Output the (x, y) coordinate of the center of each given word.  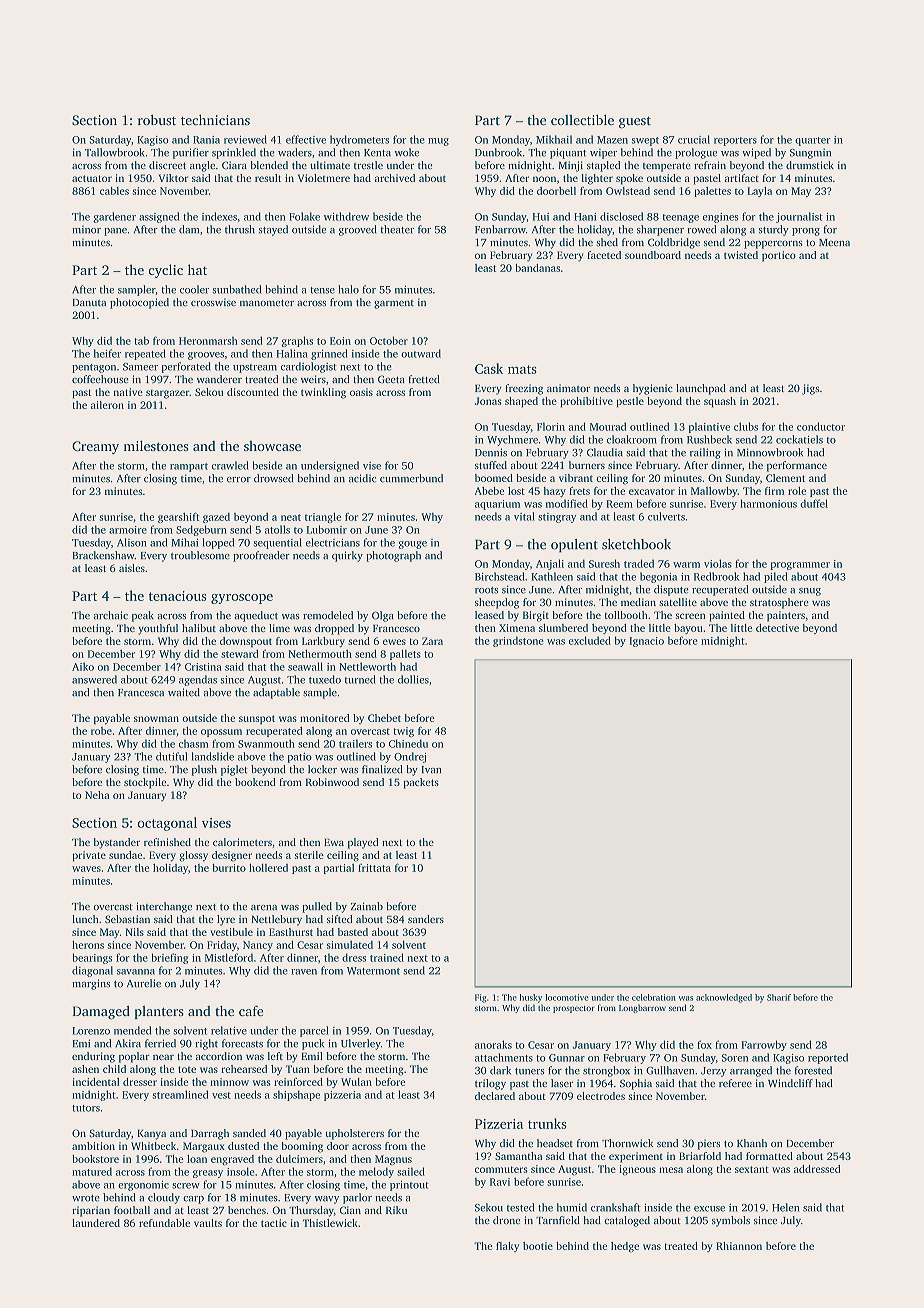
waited (184, 692)
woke (407, 152)
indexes (219, 216)
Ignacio (646, 642)
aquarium (497, 505)
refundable (164, 1223)
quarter (813, 141)
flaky (507, 1247)
